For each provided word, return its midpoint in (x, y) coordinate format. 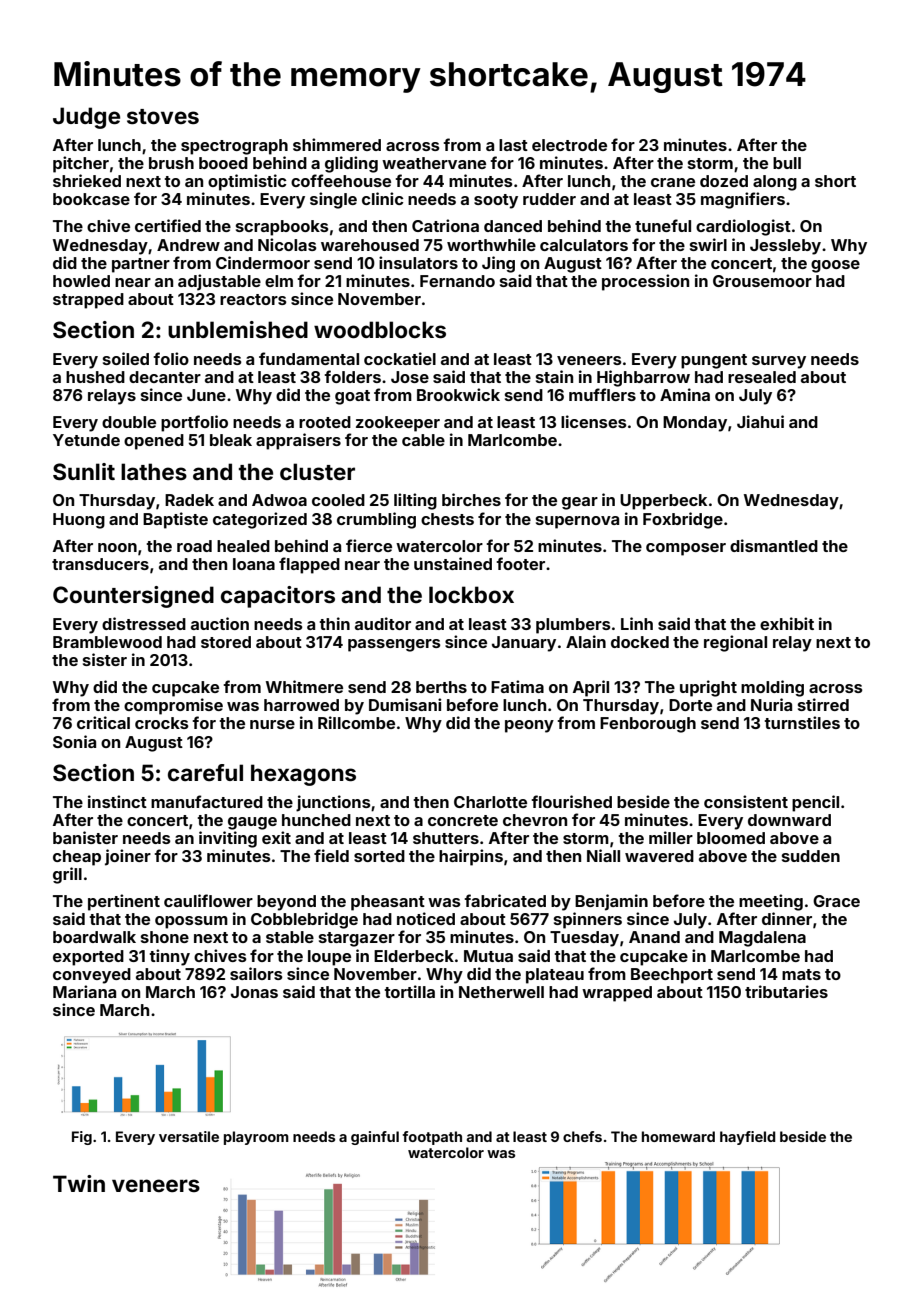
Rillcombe (356, 722)
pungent (714, 361)
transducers (100, 564)
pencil (815, 803)
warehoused (370, 245)
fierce (369, 545)
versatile (189, 1136)
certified (168, 225)
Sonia (74, 741)
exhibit (787, 623)
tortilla (410, 991)
